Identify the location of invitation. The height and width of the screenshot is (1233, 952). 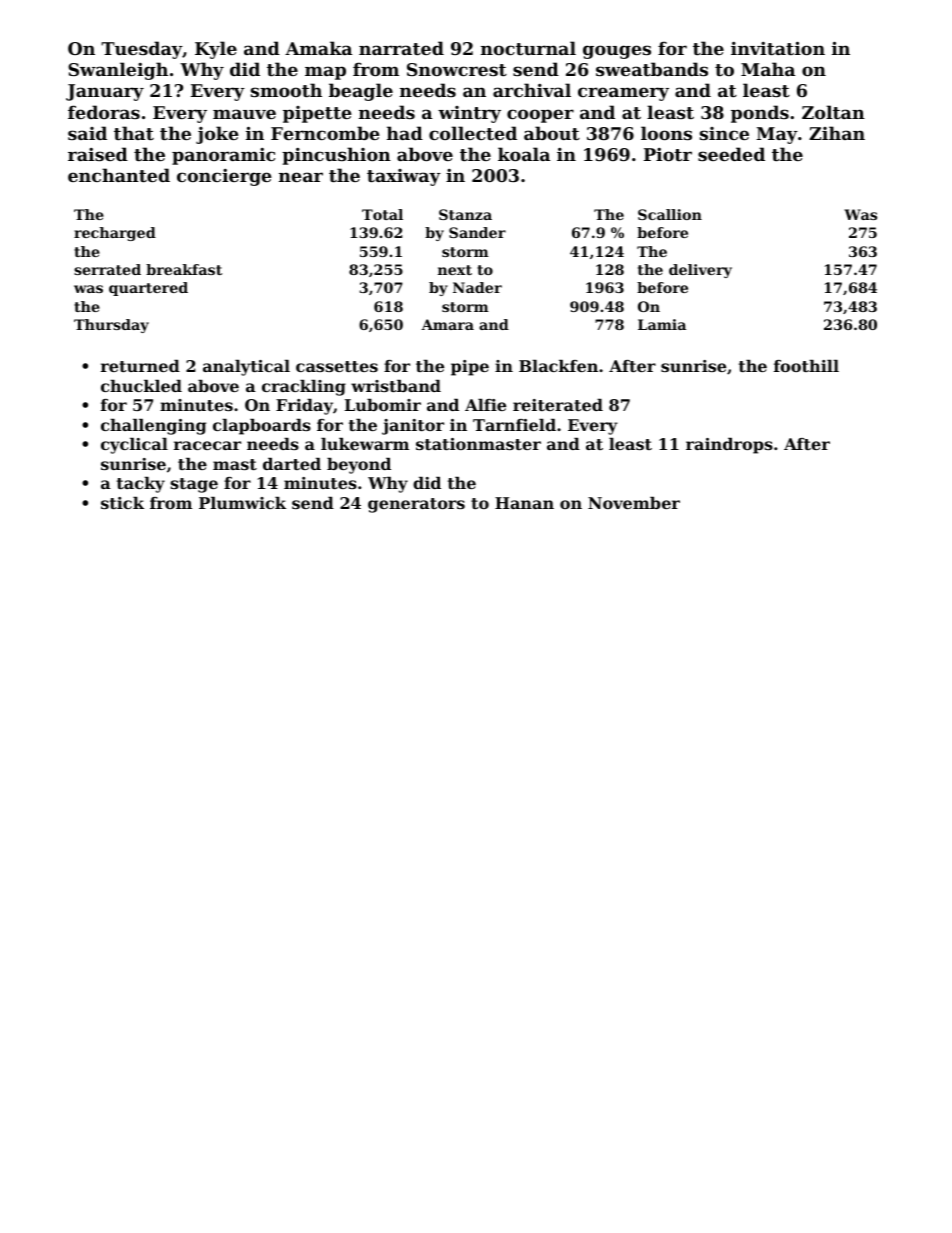
(778, 48).
